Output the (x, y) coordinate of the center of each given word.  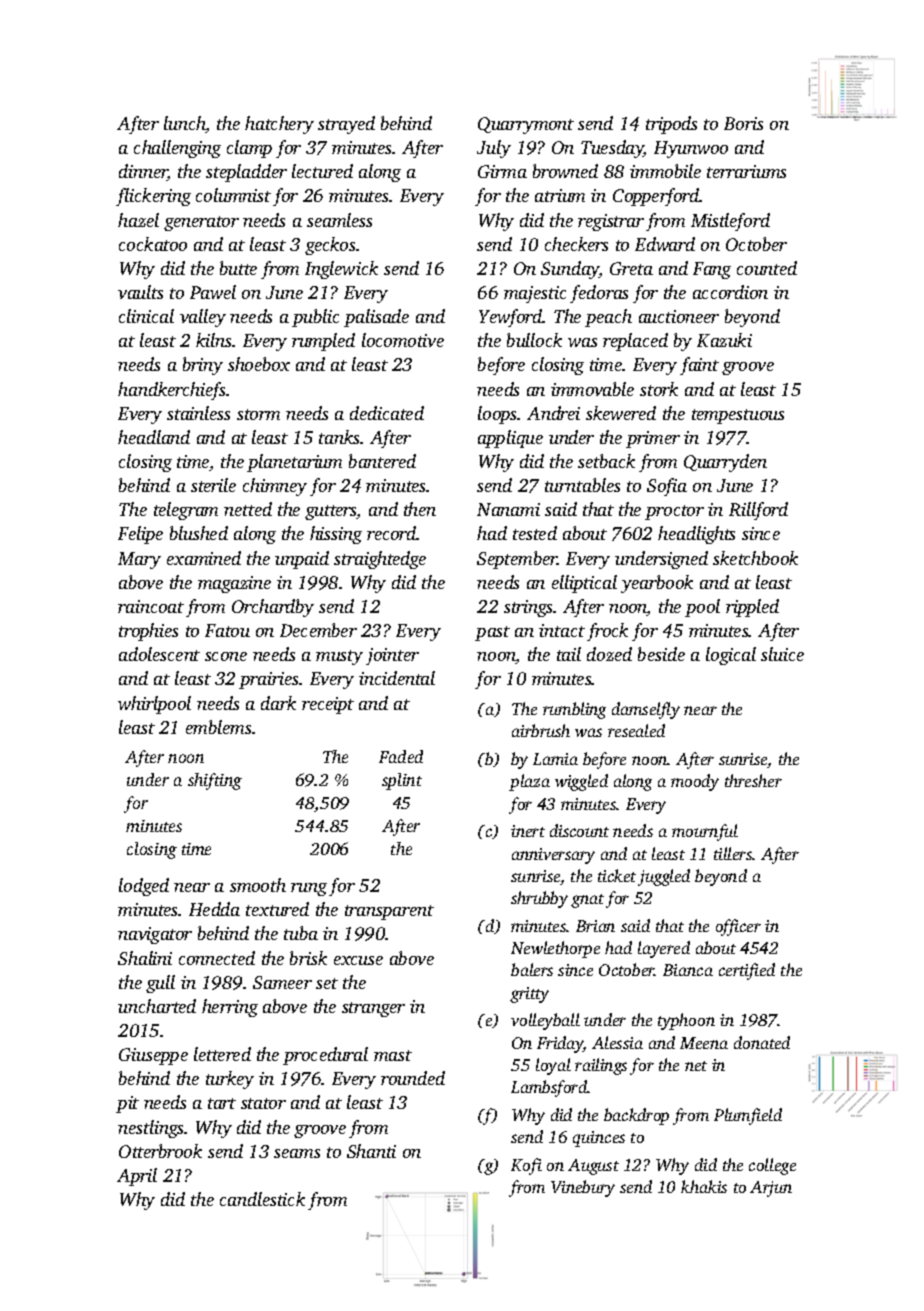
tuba (301, 933)
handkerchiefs (171, 391)
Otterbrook (160, 1151)
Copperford (656, 197)
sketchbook (755, 558)
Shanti (371, 1151)
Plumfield (748, 1116)
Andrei (553, 413)
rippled (752, 608)
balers (532, 969)
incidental (397, 678)
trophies (148, 632)
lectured (322, 171)
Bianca (688, 970)
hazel (138, 220)
